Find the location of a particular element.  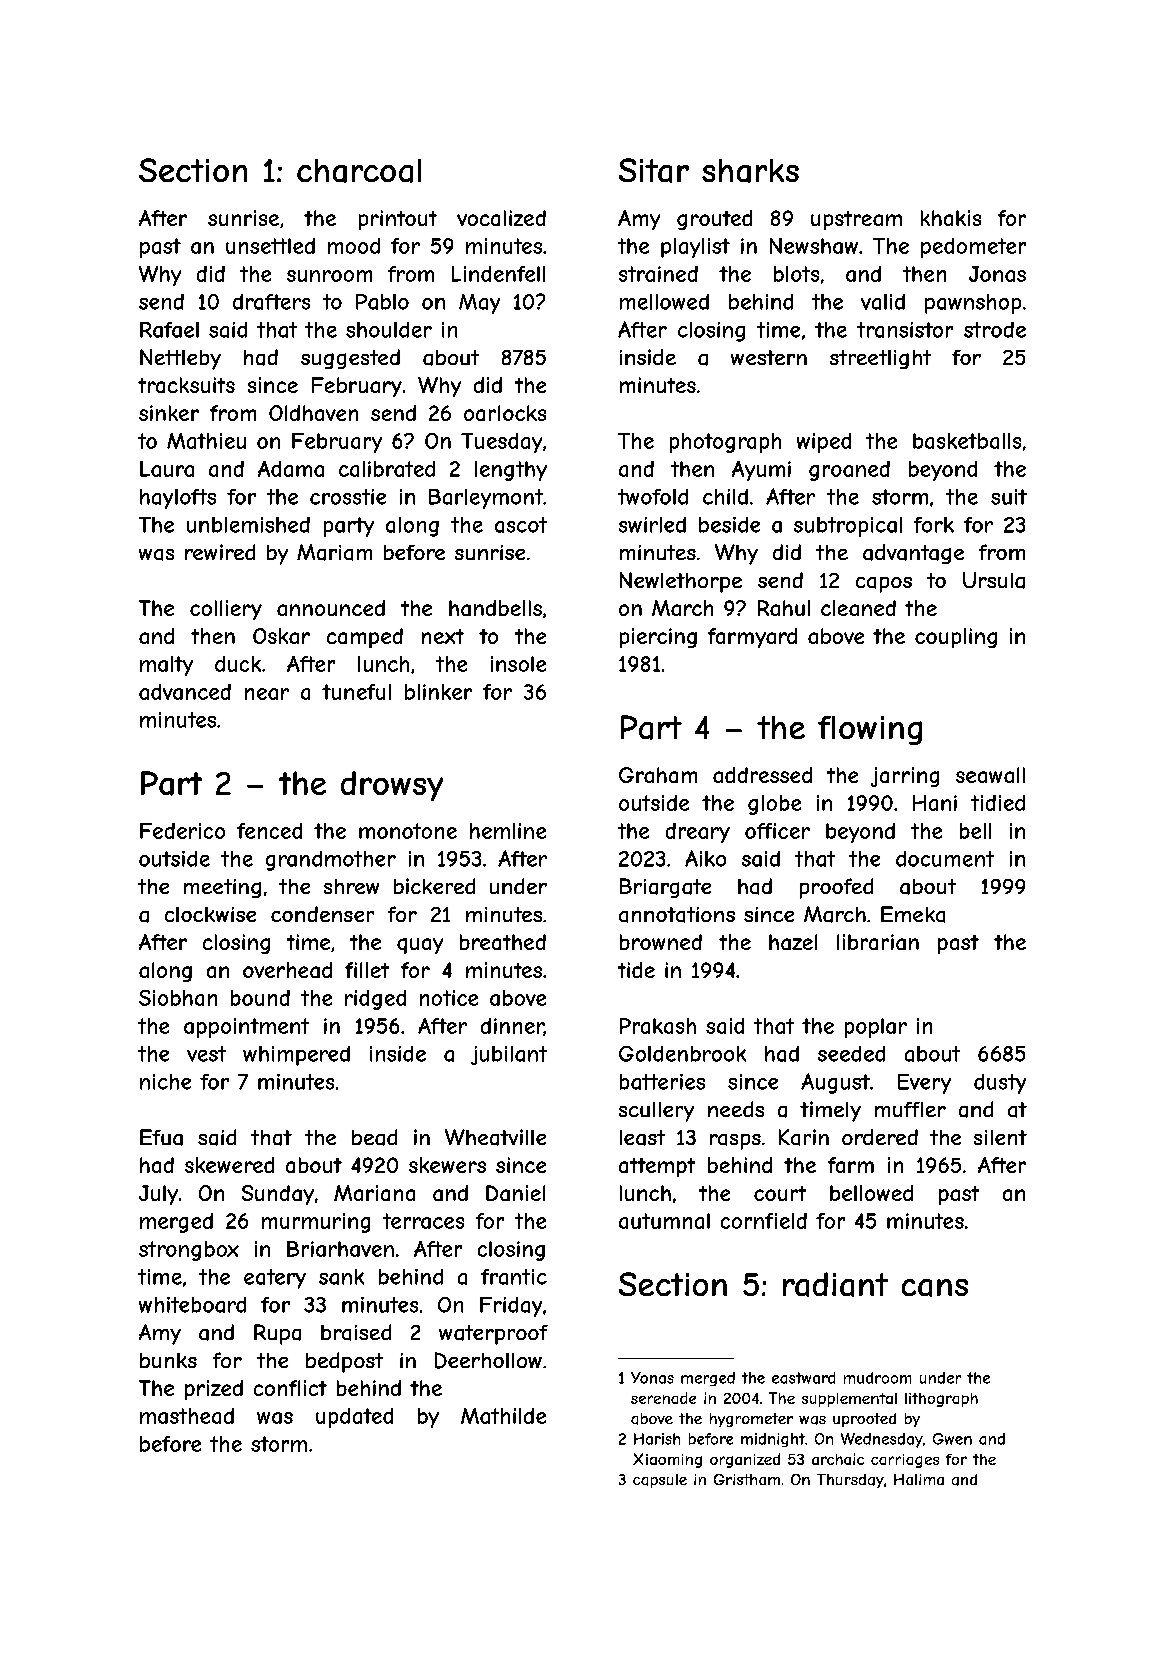

near is located at coordinates (267, 694).
